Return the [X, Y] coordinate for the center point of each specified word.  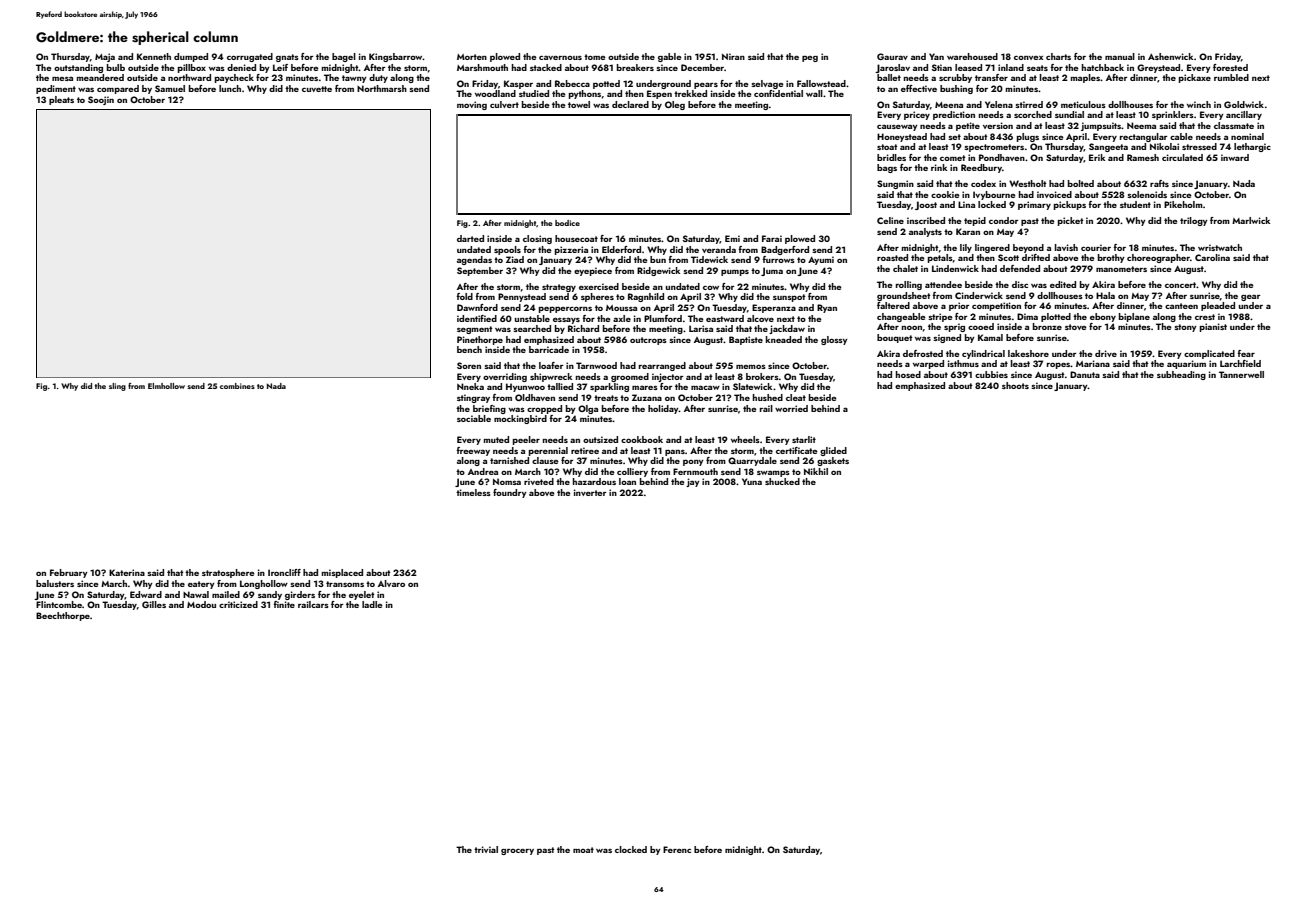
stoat [887, 147]
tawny [354, 79]
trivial [486, 849]
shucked [782, 481]
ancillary [1244, 115]
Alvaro [391, 583]
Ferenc [677, 849]
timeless [473, 492]
